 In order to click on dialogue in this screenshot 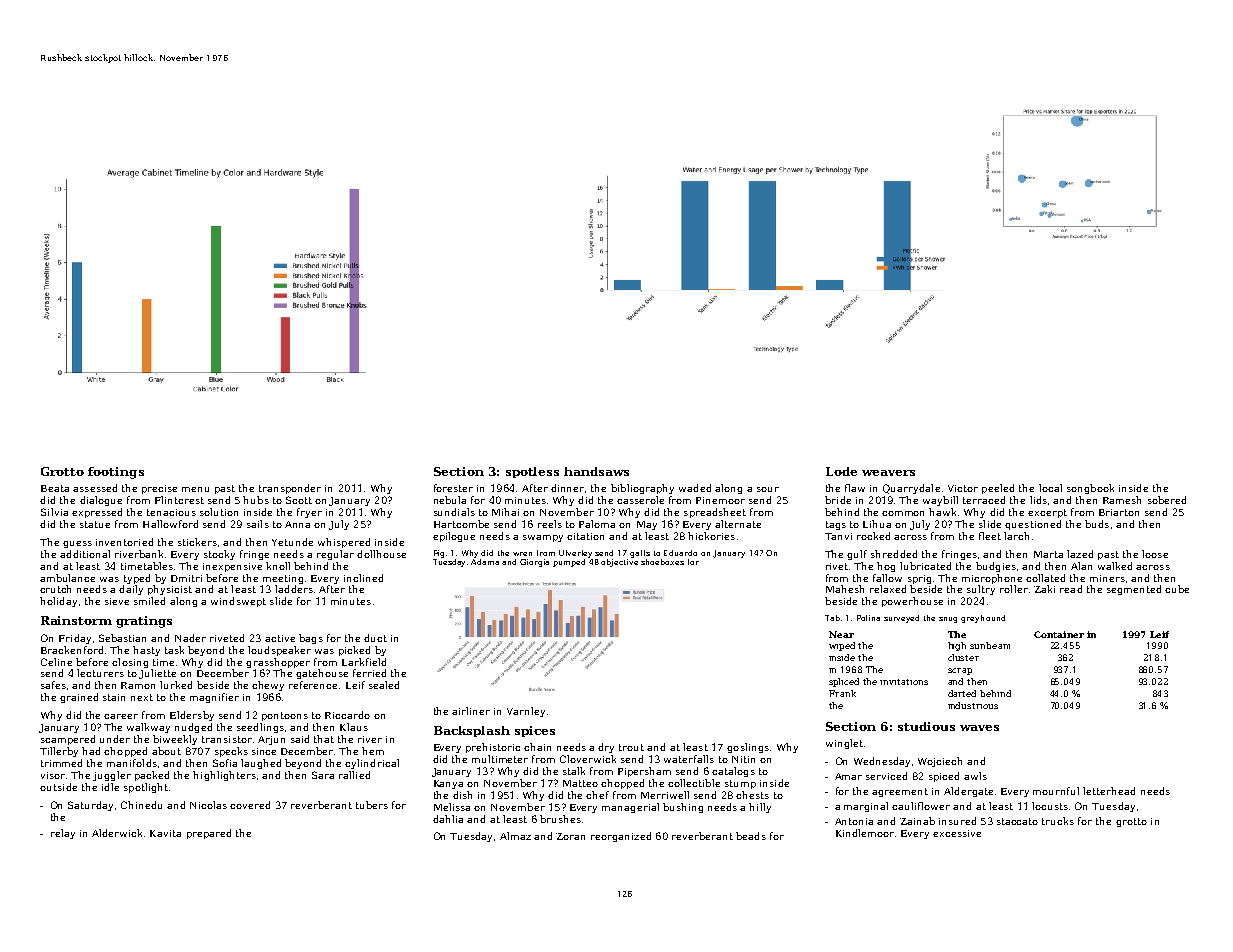, I will do `click(101, 501)`.
